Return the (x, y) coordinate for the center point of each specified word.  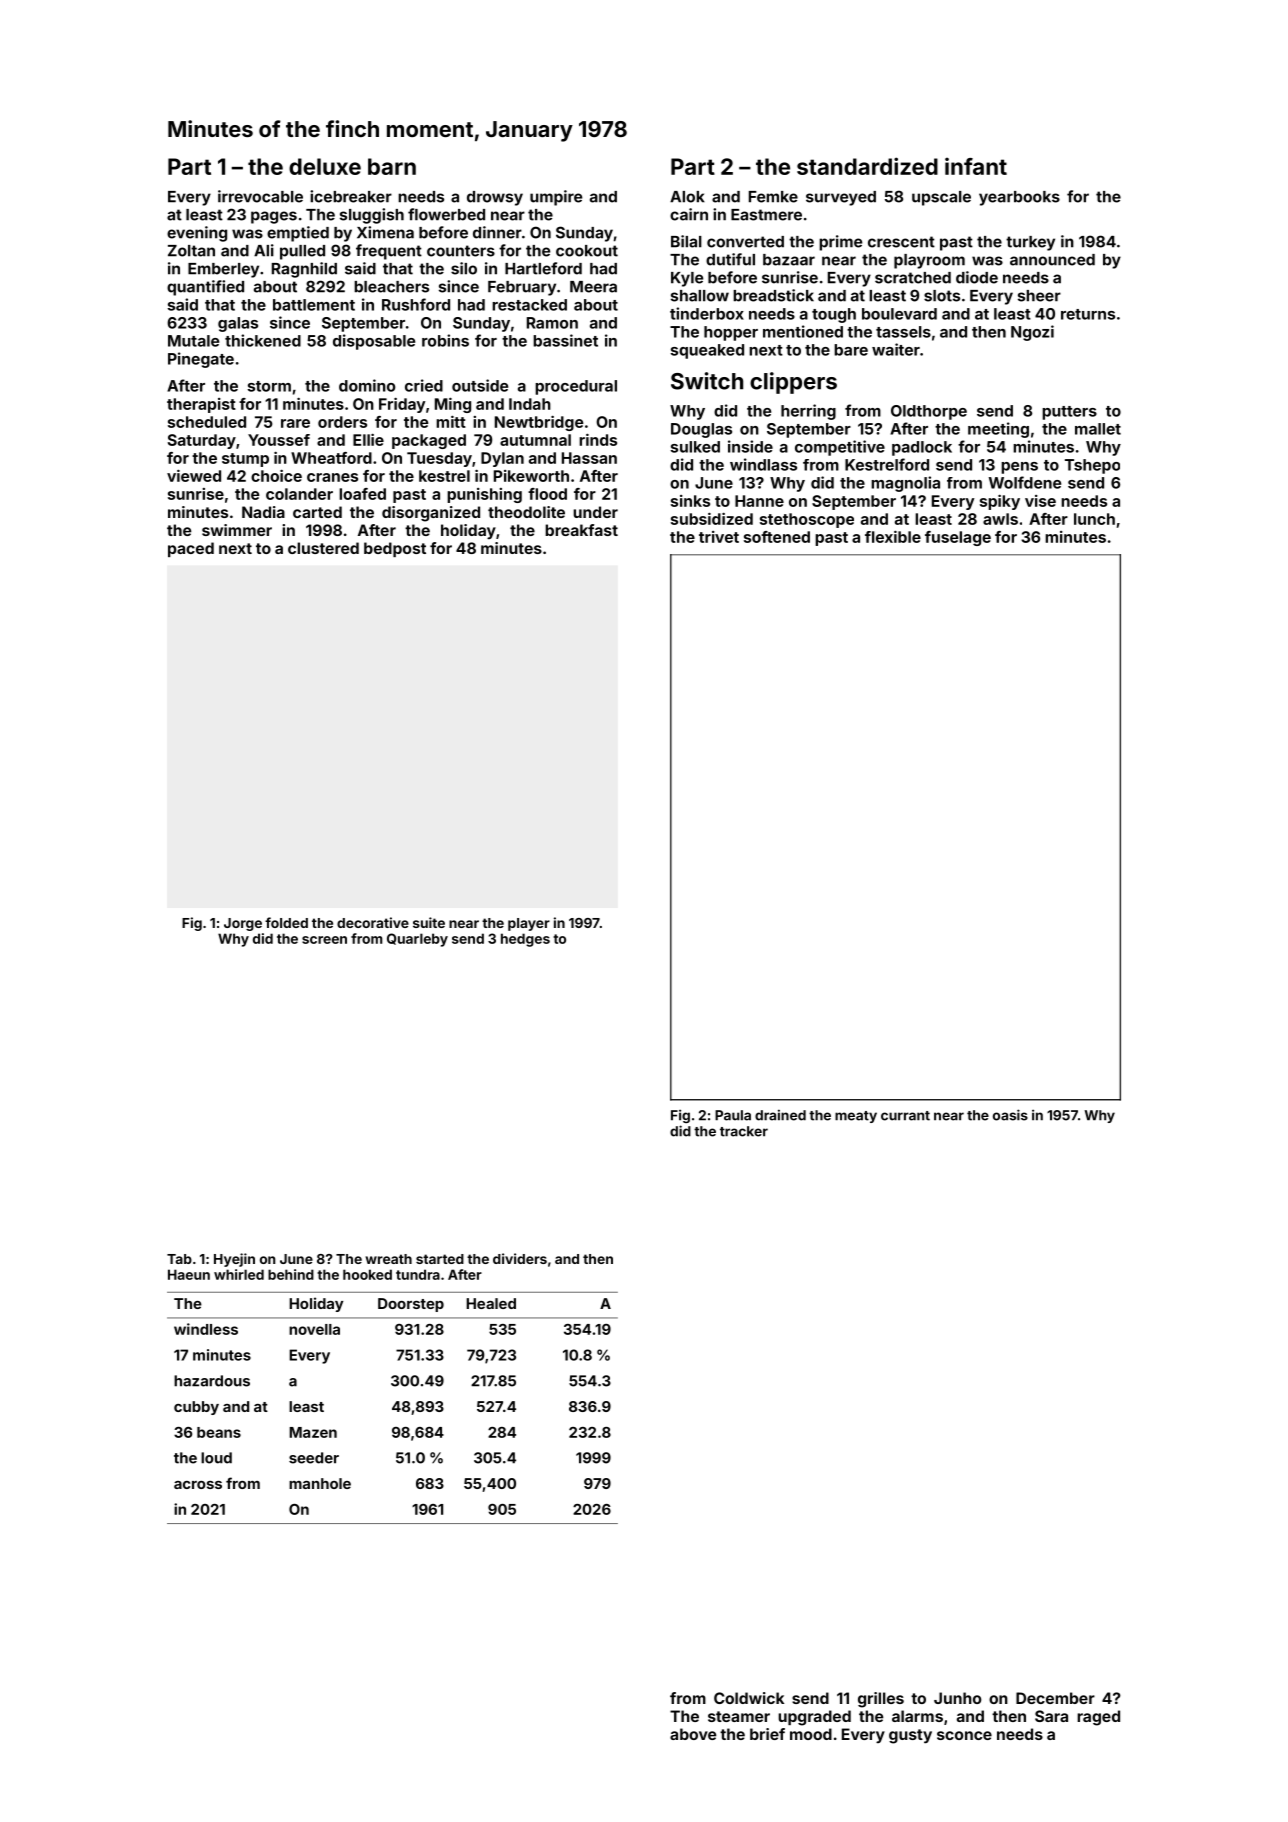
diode (977, 277)
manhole (320, 1483)
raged (1098, 1718)
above (693, 1734)
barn (392, 166)
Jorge (243, 924)
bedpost (395, 549)
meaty (856, 1117)
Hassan (589, 458)
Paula (733, 1115)
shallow (700, 296)
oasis (1010, 1115)
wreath (388, 1259)
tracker (744, 1131)
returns (1088, 314)
